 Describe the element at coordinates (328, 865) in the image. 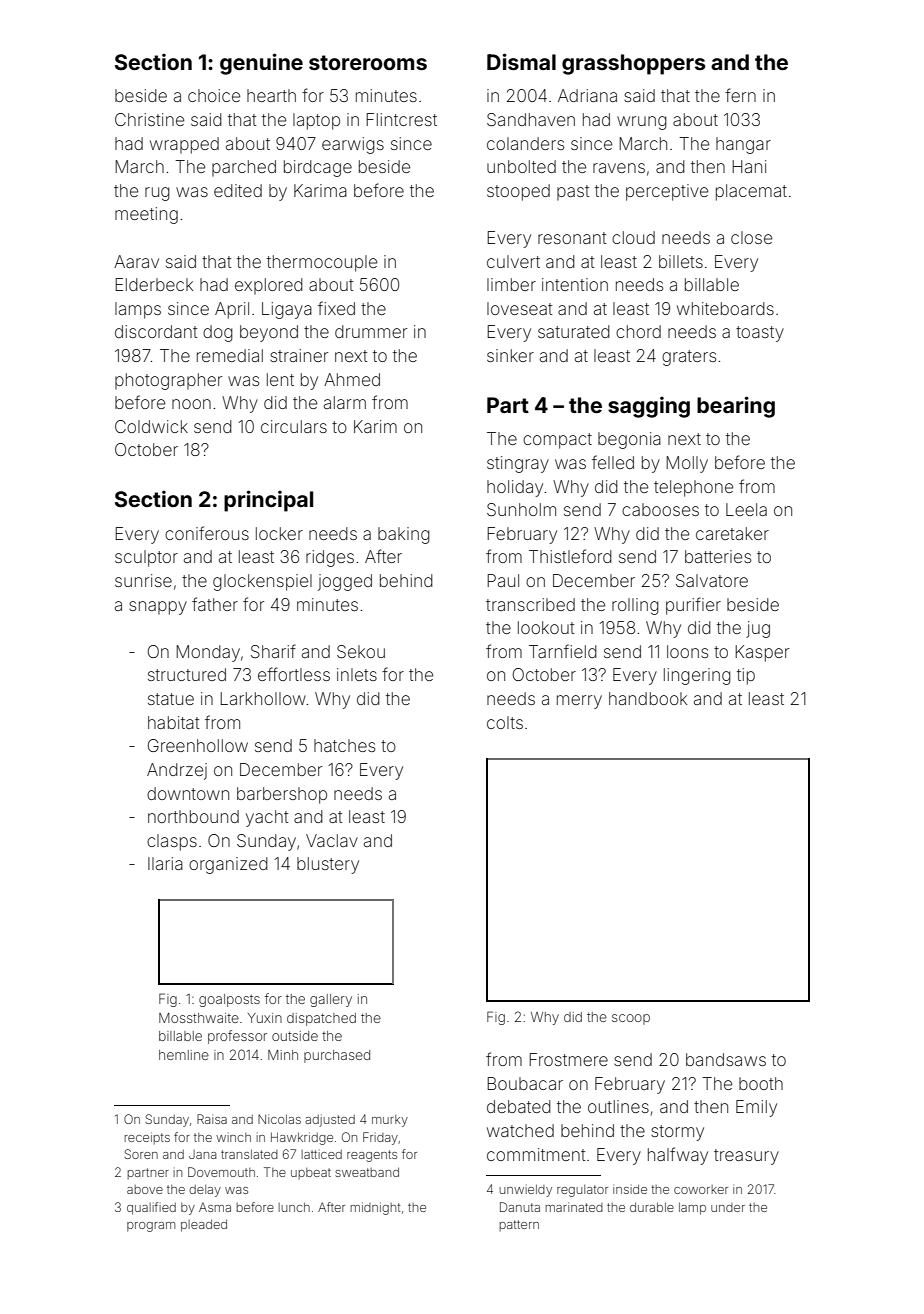

I see `blustery` at that location.
